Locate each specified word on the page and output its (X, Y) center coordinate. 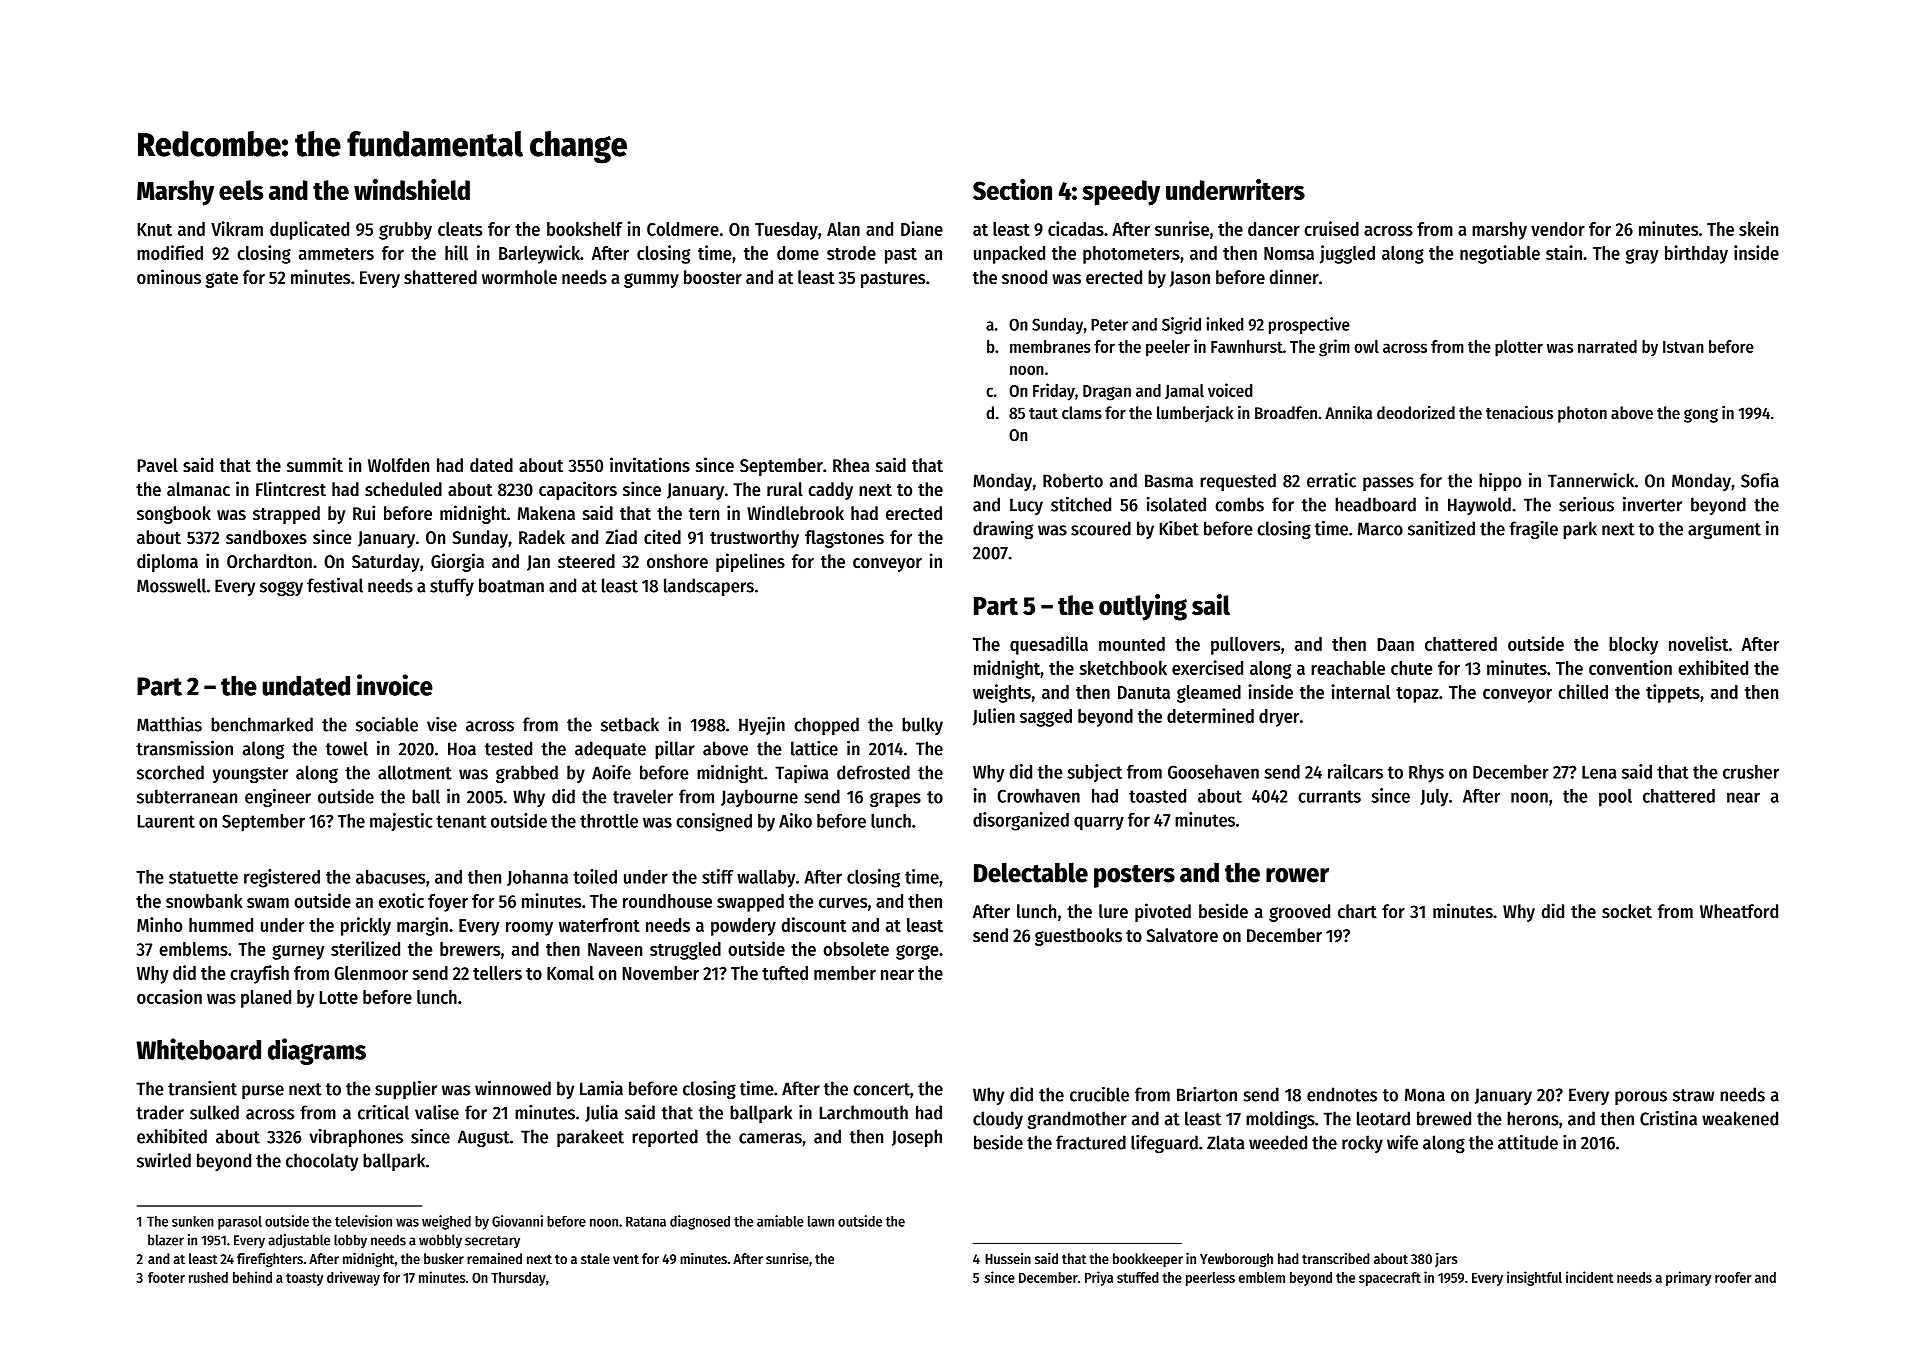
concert (881, 1089)
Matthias (169, 724)
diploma (167, 562)
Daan (1396, 644)
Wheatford (1739, 911)
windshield (412, 189)
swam (268, 903)
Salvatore (1182, 935)
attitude (1528, 1142)
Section (1012, 189)
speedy (1121, 193)
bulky (922, 726)
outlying (1143, 607)
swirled (164, 1160)
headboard (1375, 504)
